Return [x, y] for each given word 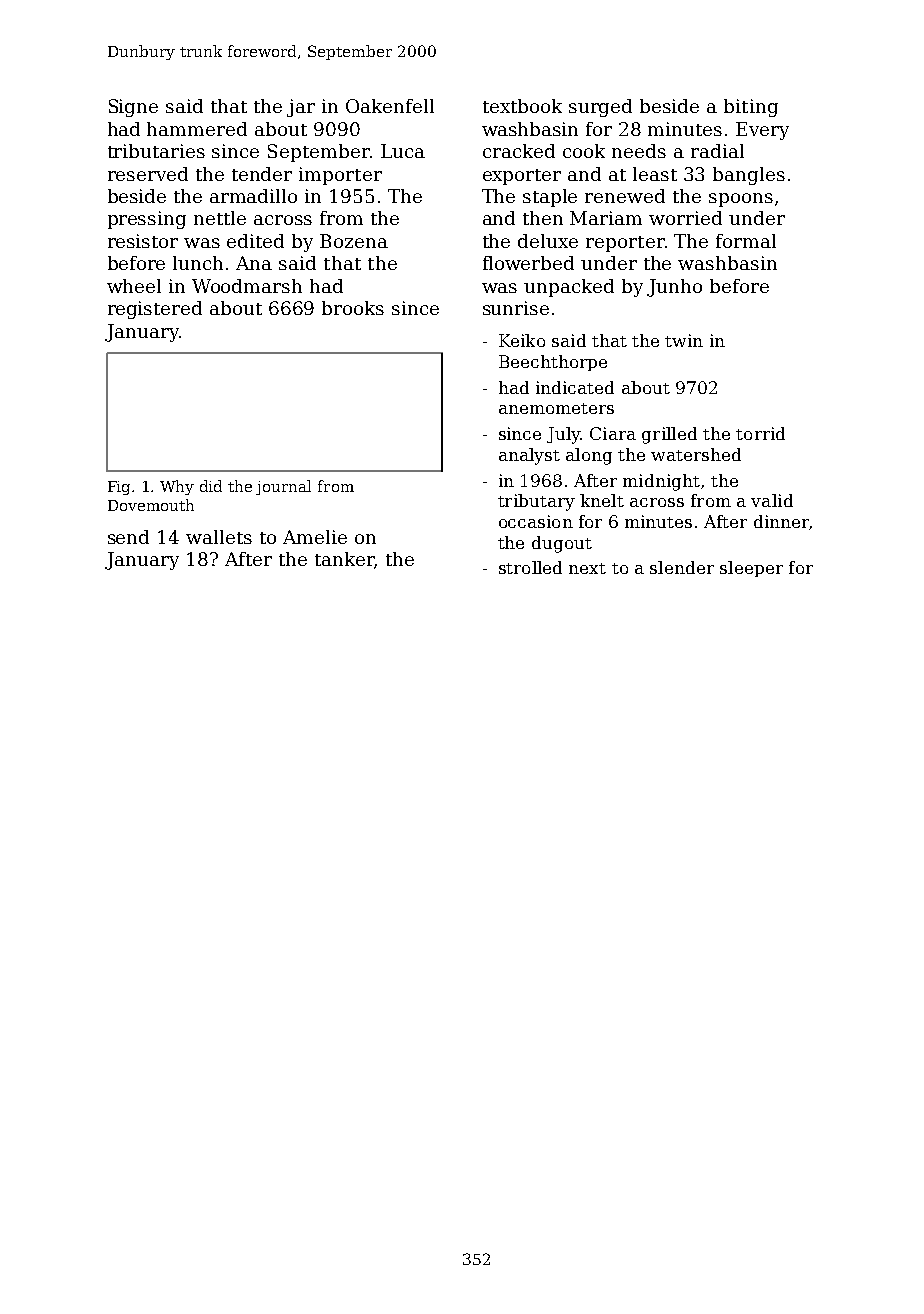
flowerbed [528, 263]
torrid [760, 433]
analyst [529, 456]
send [128, 537]
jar [301, 108]
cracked [519, 151]
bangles [749, 176]
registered [155, 310]
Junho [674, 288]
